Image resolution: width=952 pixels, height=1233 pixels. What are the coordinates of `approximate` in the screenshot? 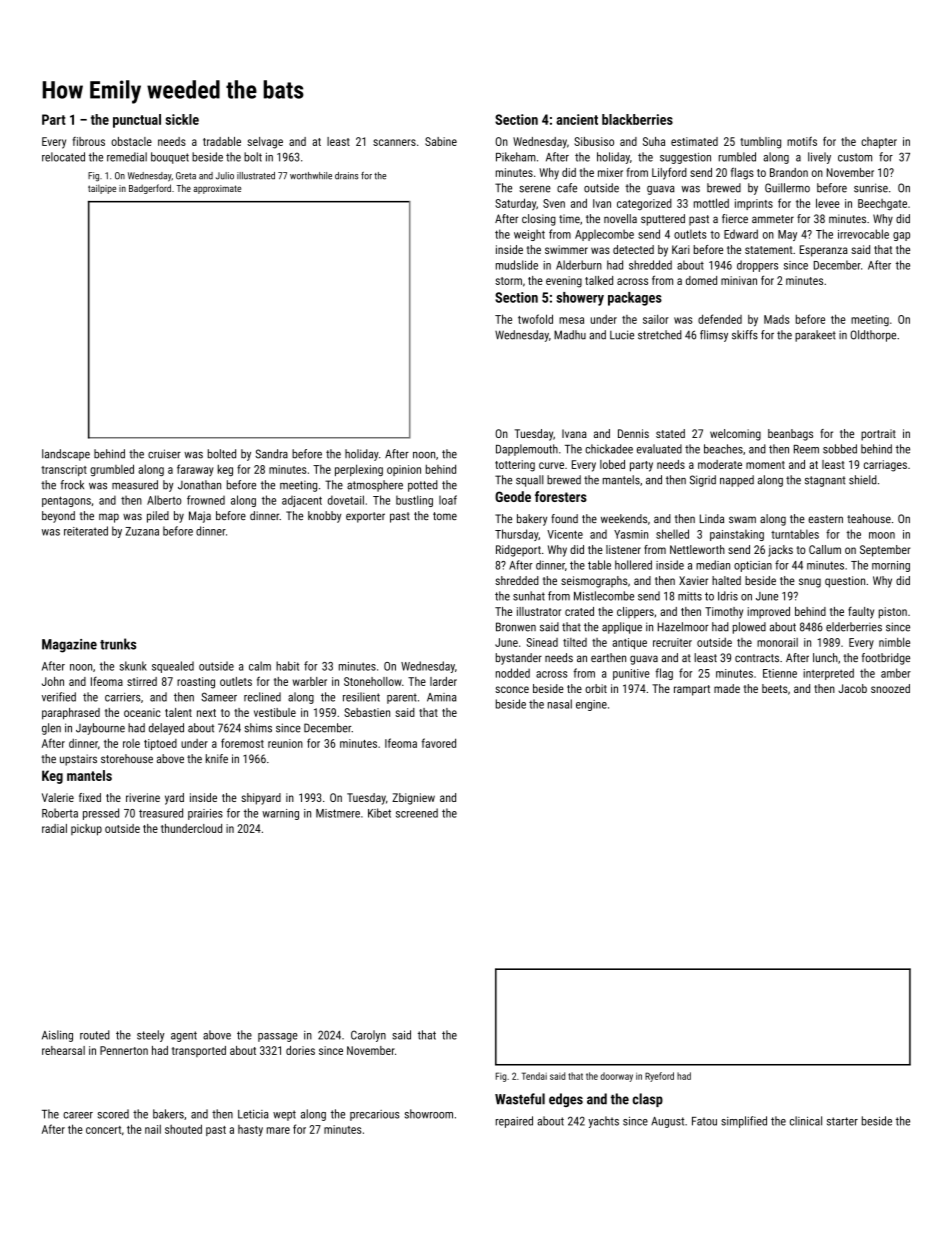 It's located at (217, 189).
